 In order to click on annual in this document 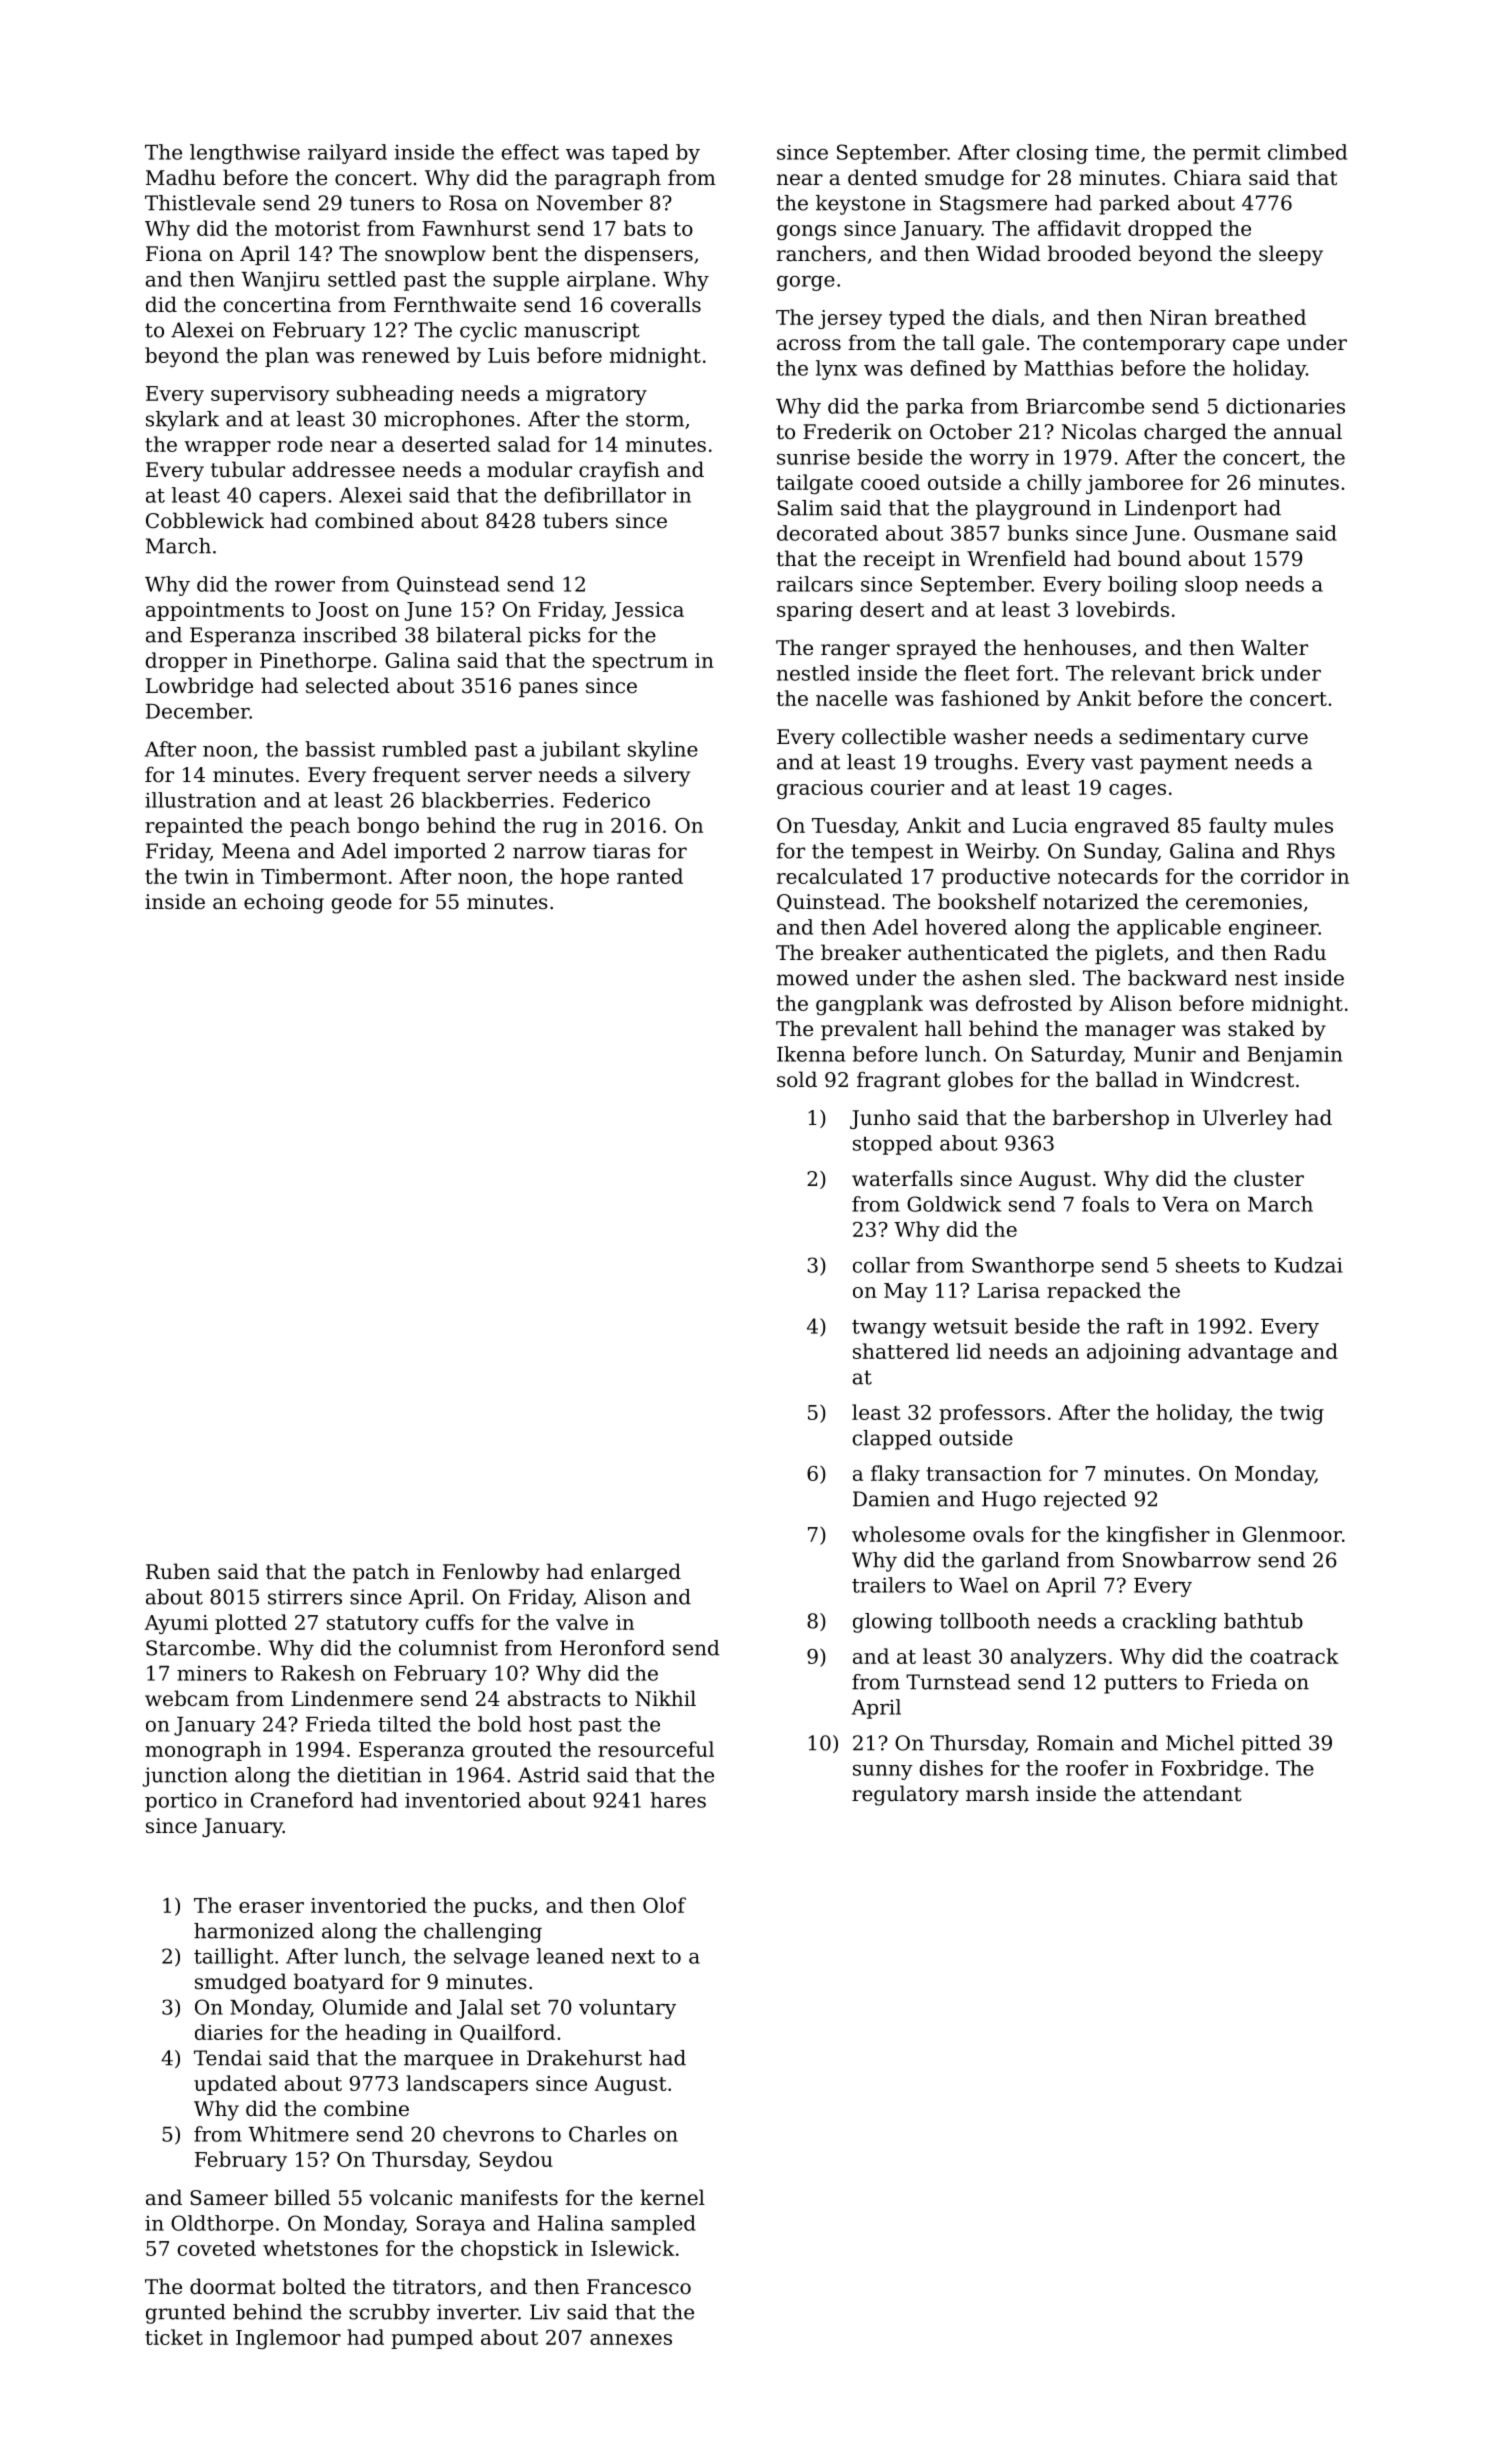, I will do `click(1308, 431)`.
